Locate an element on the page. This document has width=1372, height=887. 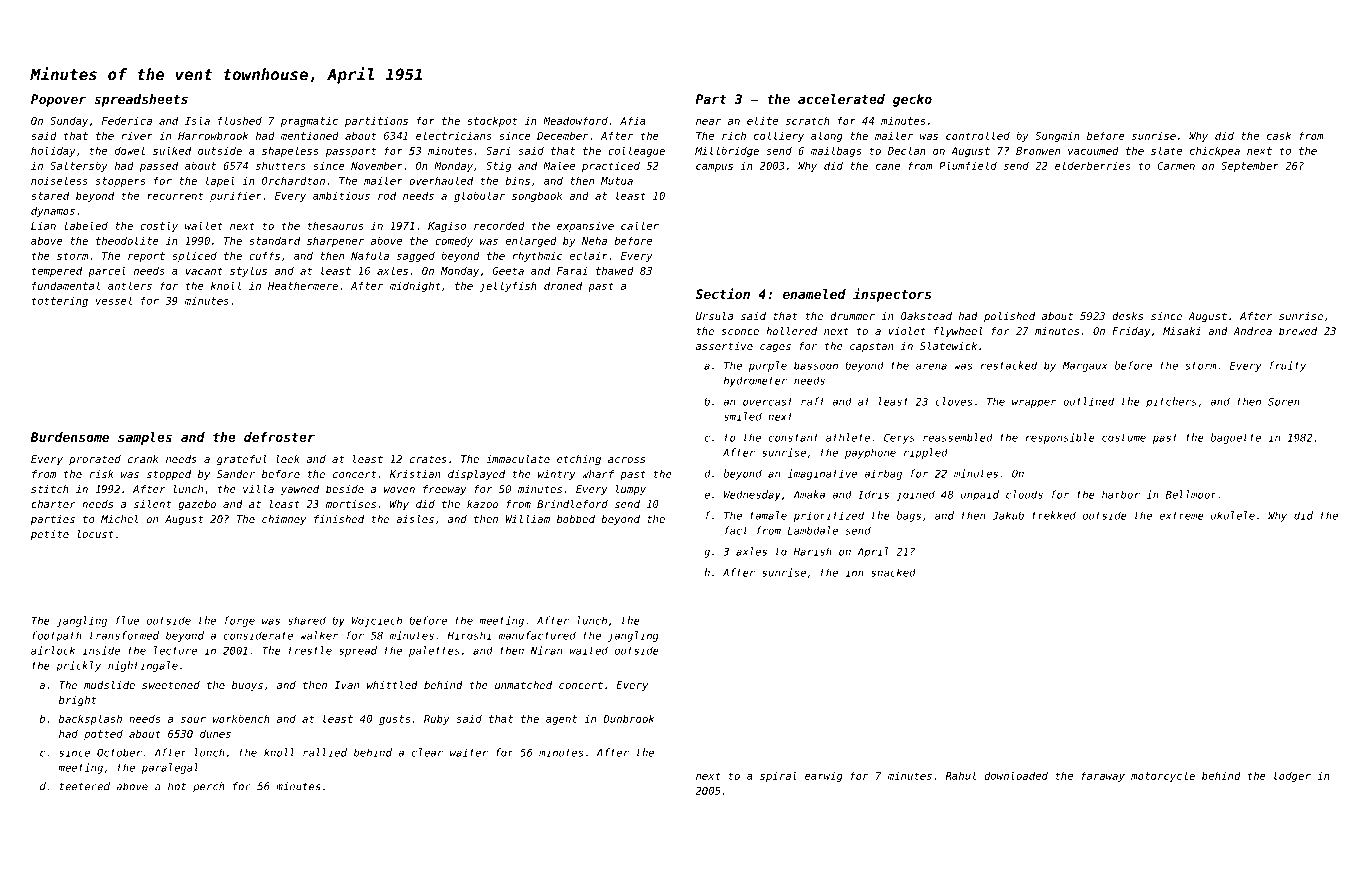
accelerated is located at coordinates (841, 99).
